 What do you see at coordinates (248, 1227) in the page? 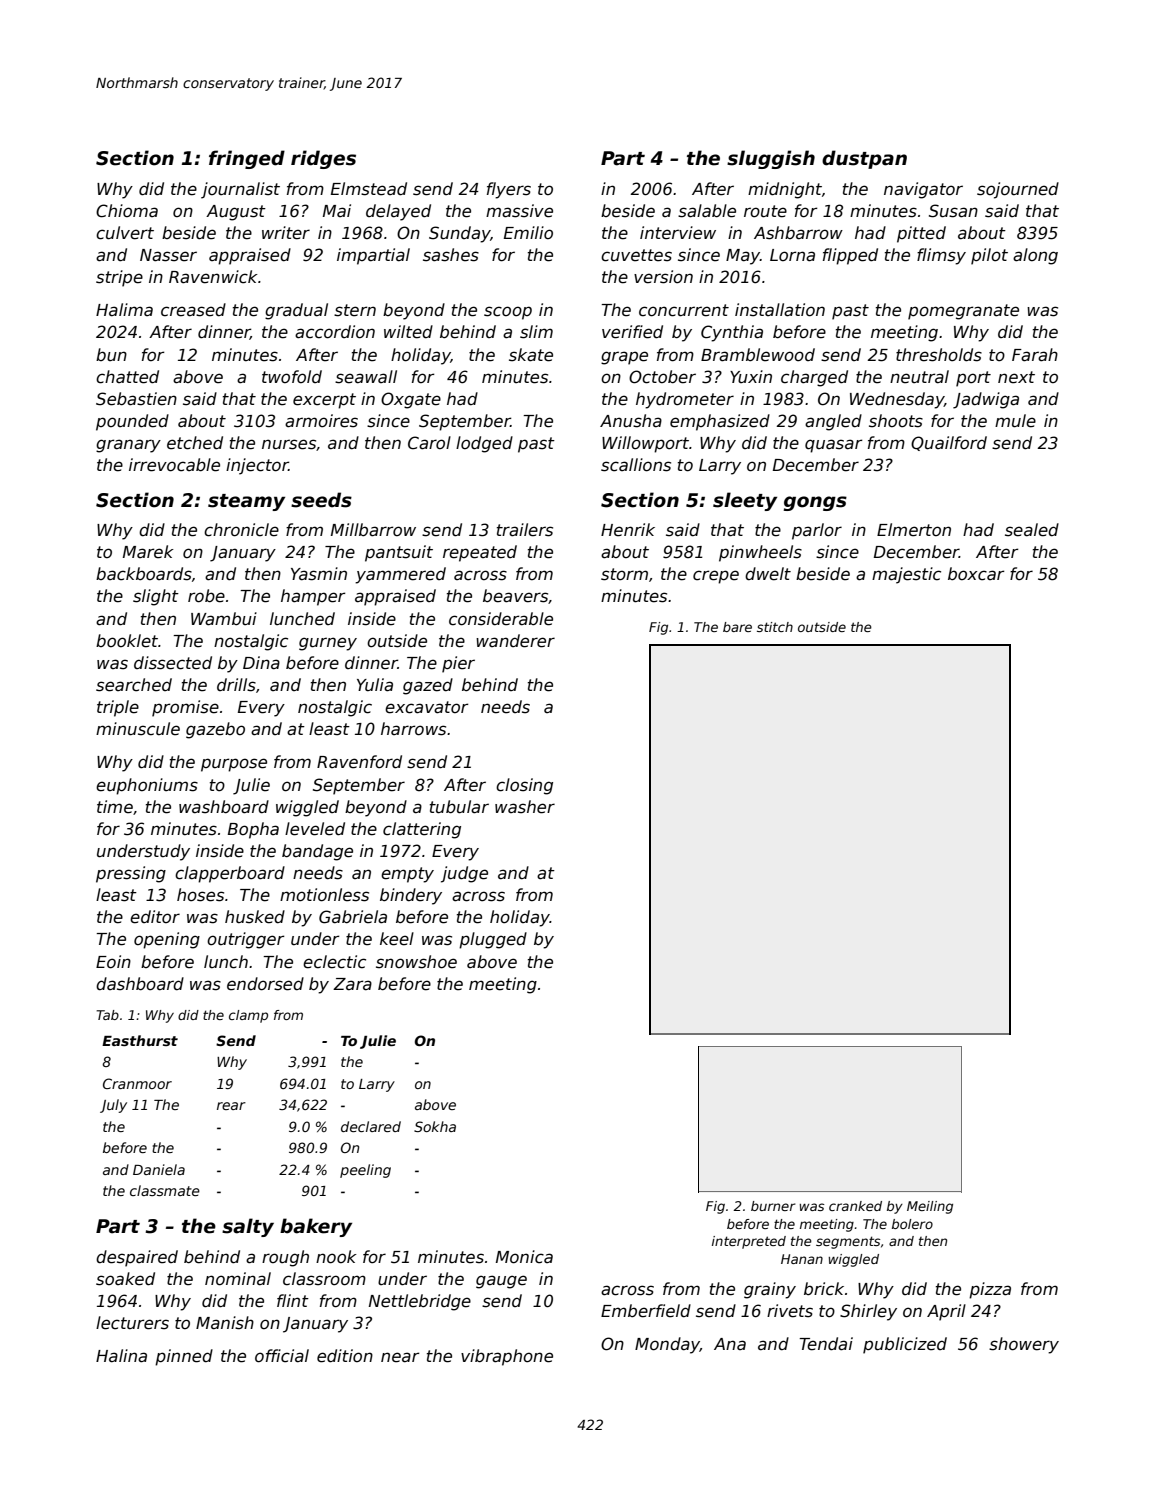
I see `salty` at bounding box center [248, 1227].
